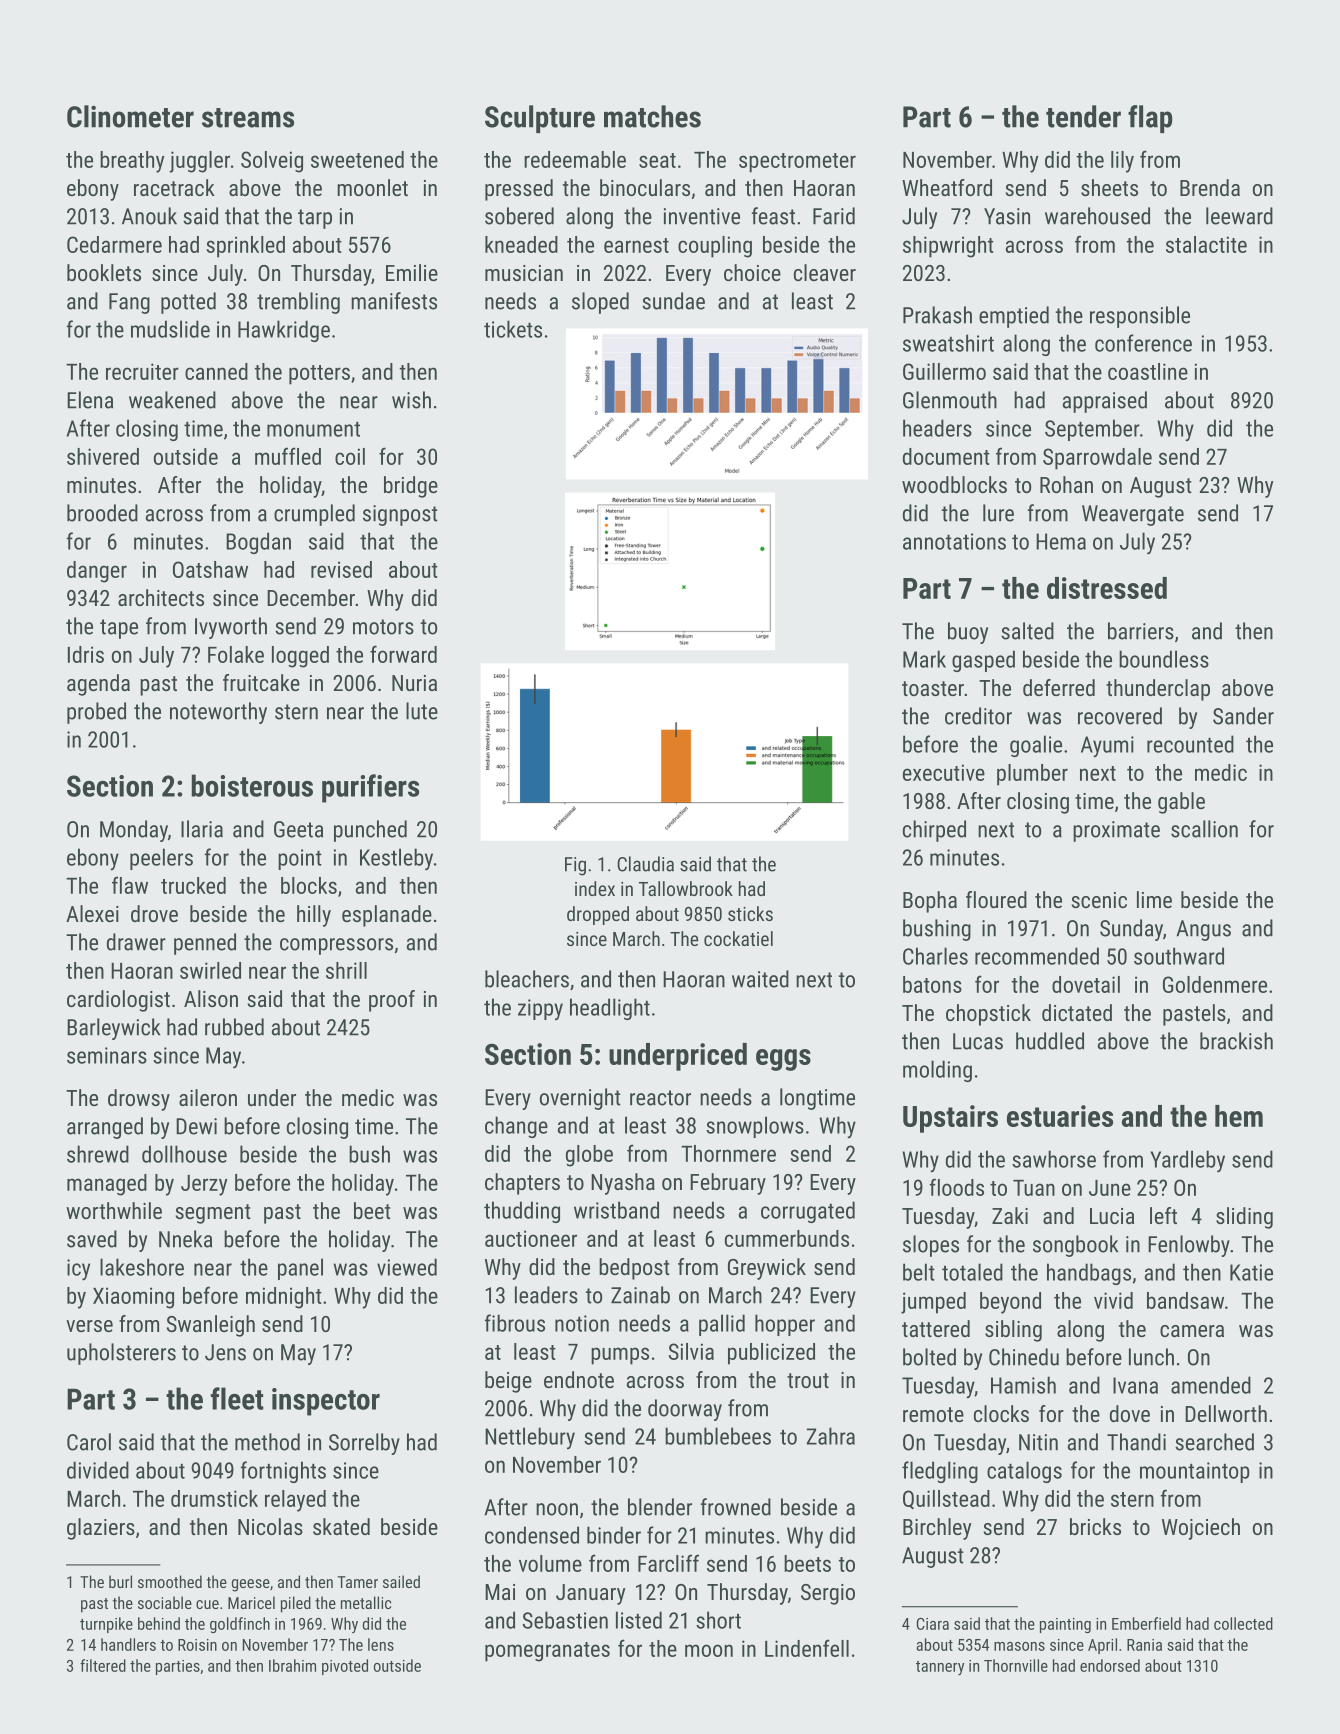 This document has height=1734, width=1340. Describe the element at coordinates (86, 654) in the document. I see `Idris` at that location.
